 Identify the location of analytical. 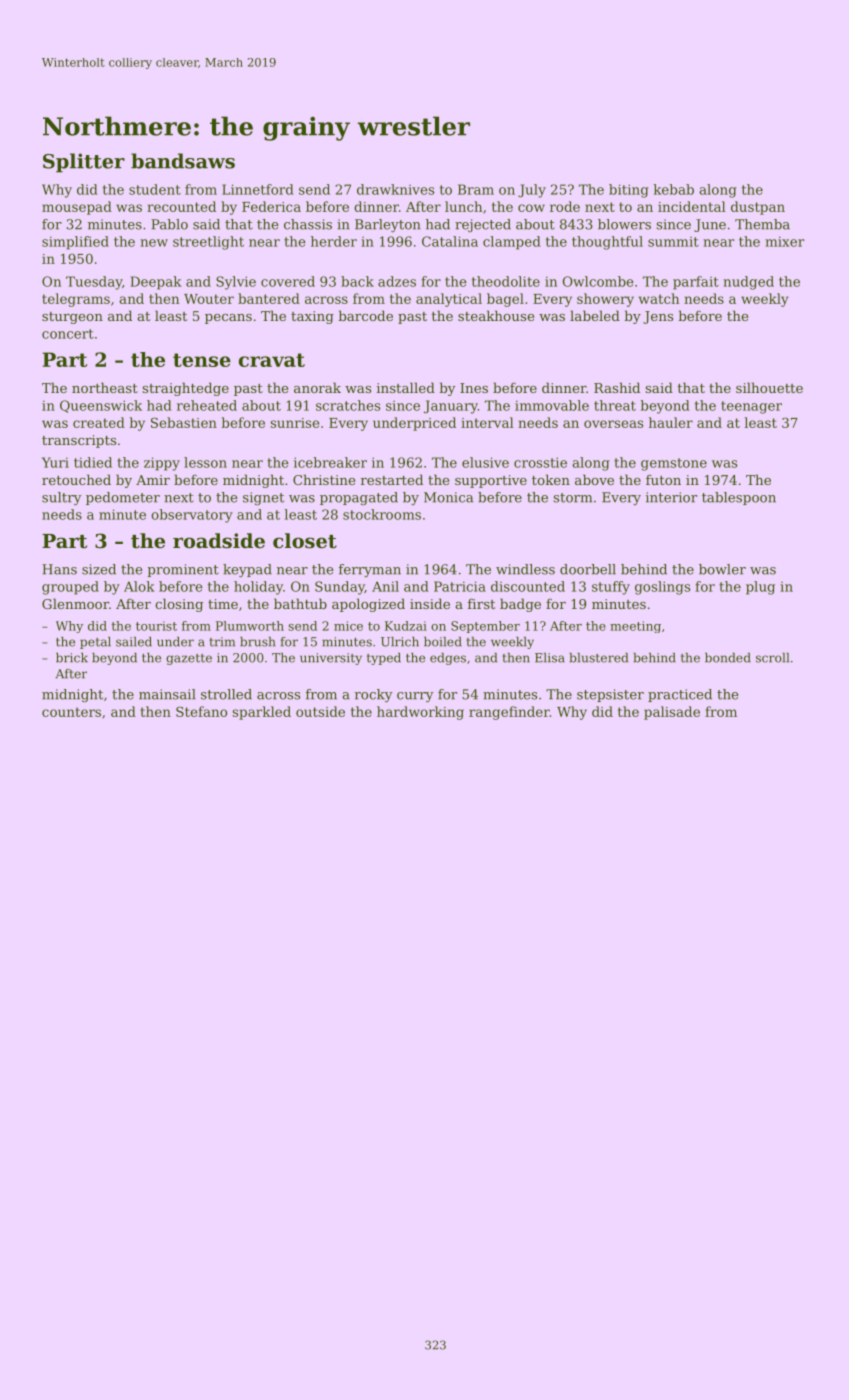
(449, 300).
